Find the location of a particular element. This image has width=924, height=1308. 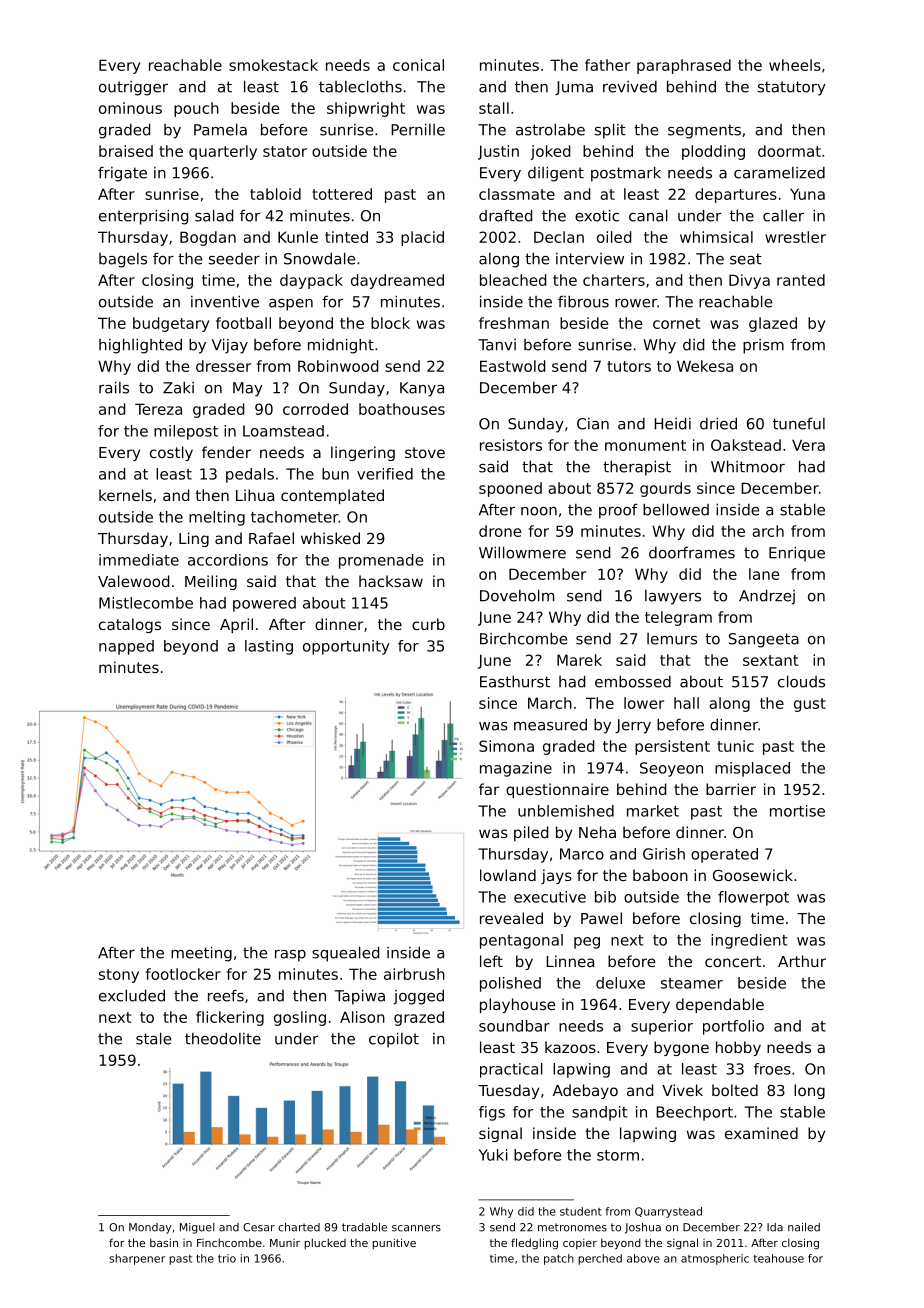

Enrique is located at coordinates (797, 554).
